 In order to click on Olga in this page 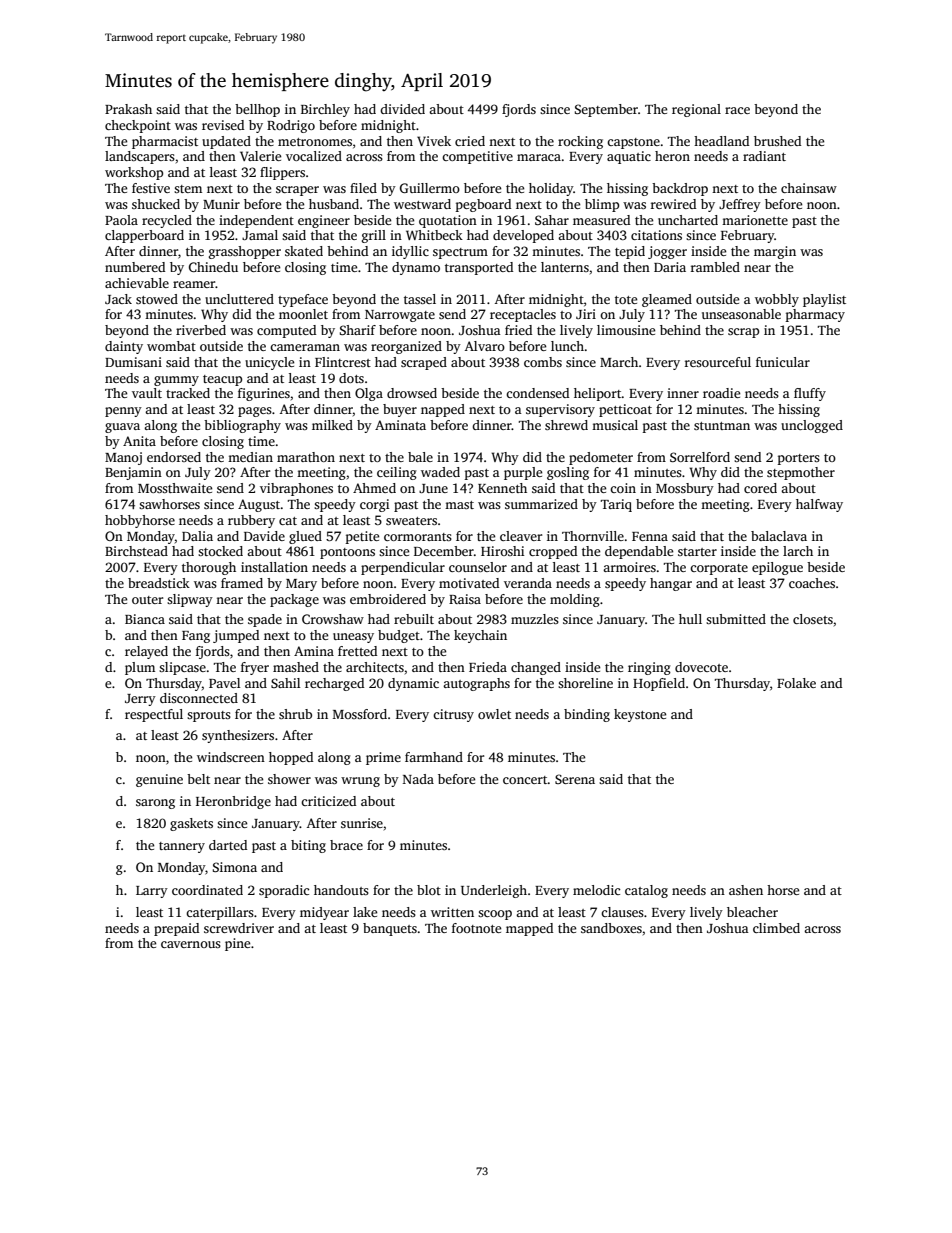, I will do `click(369, 394)`.
